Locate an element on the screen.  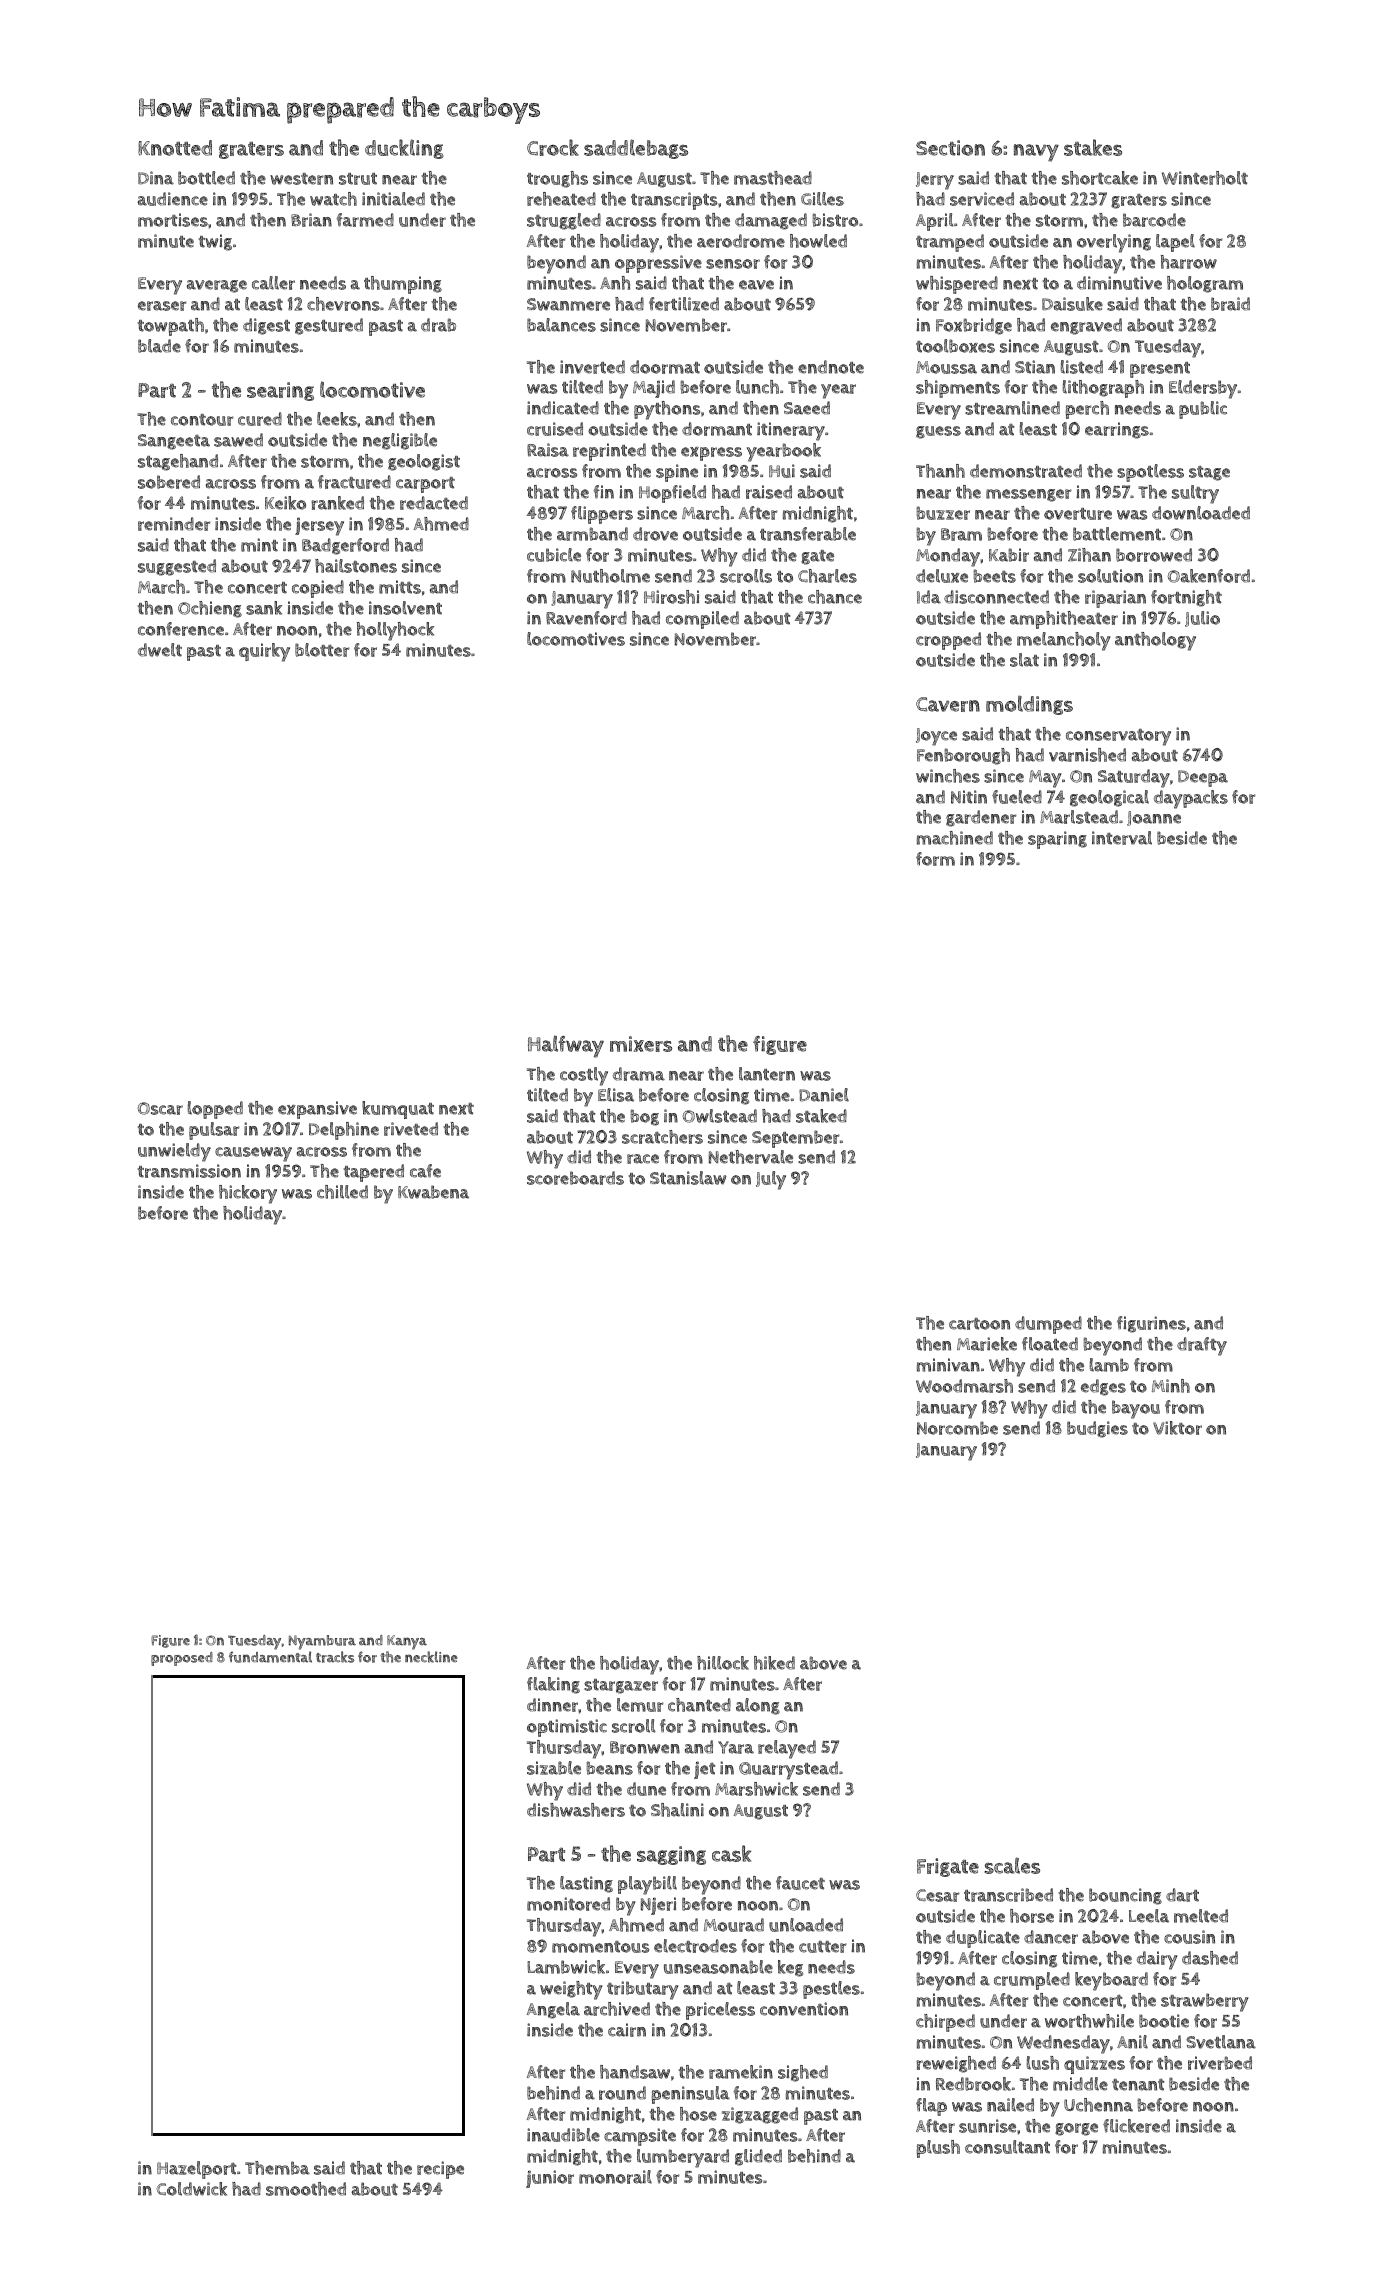
Section is located at coordinates (950, 148).
